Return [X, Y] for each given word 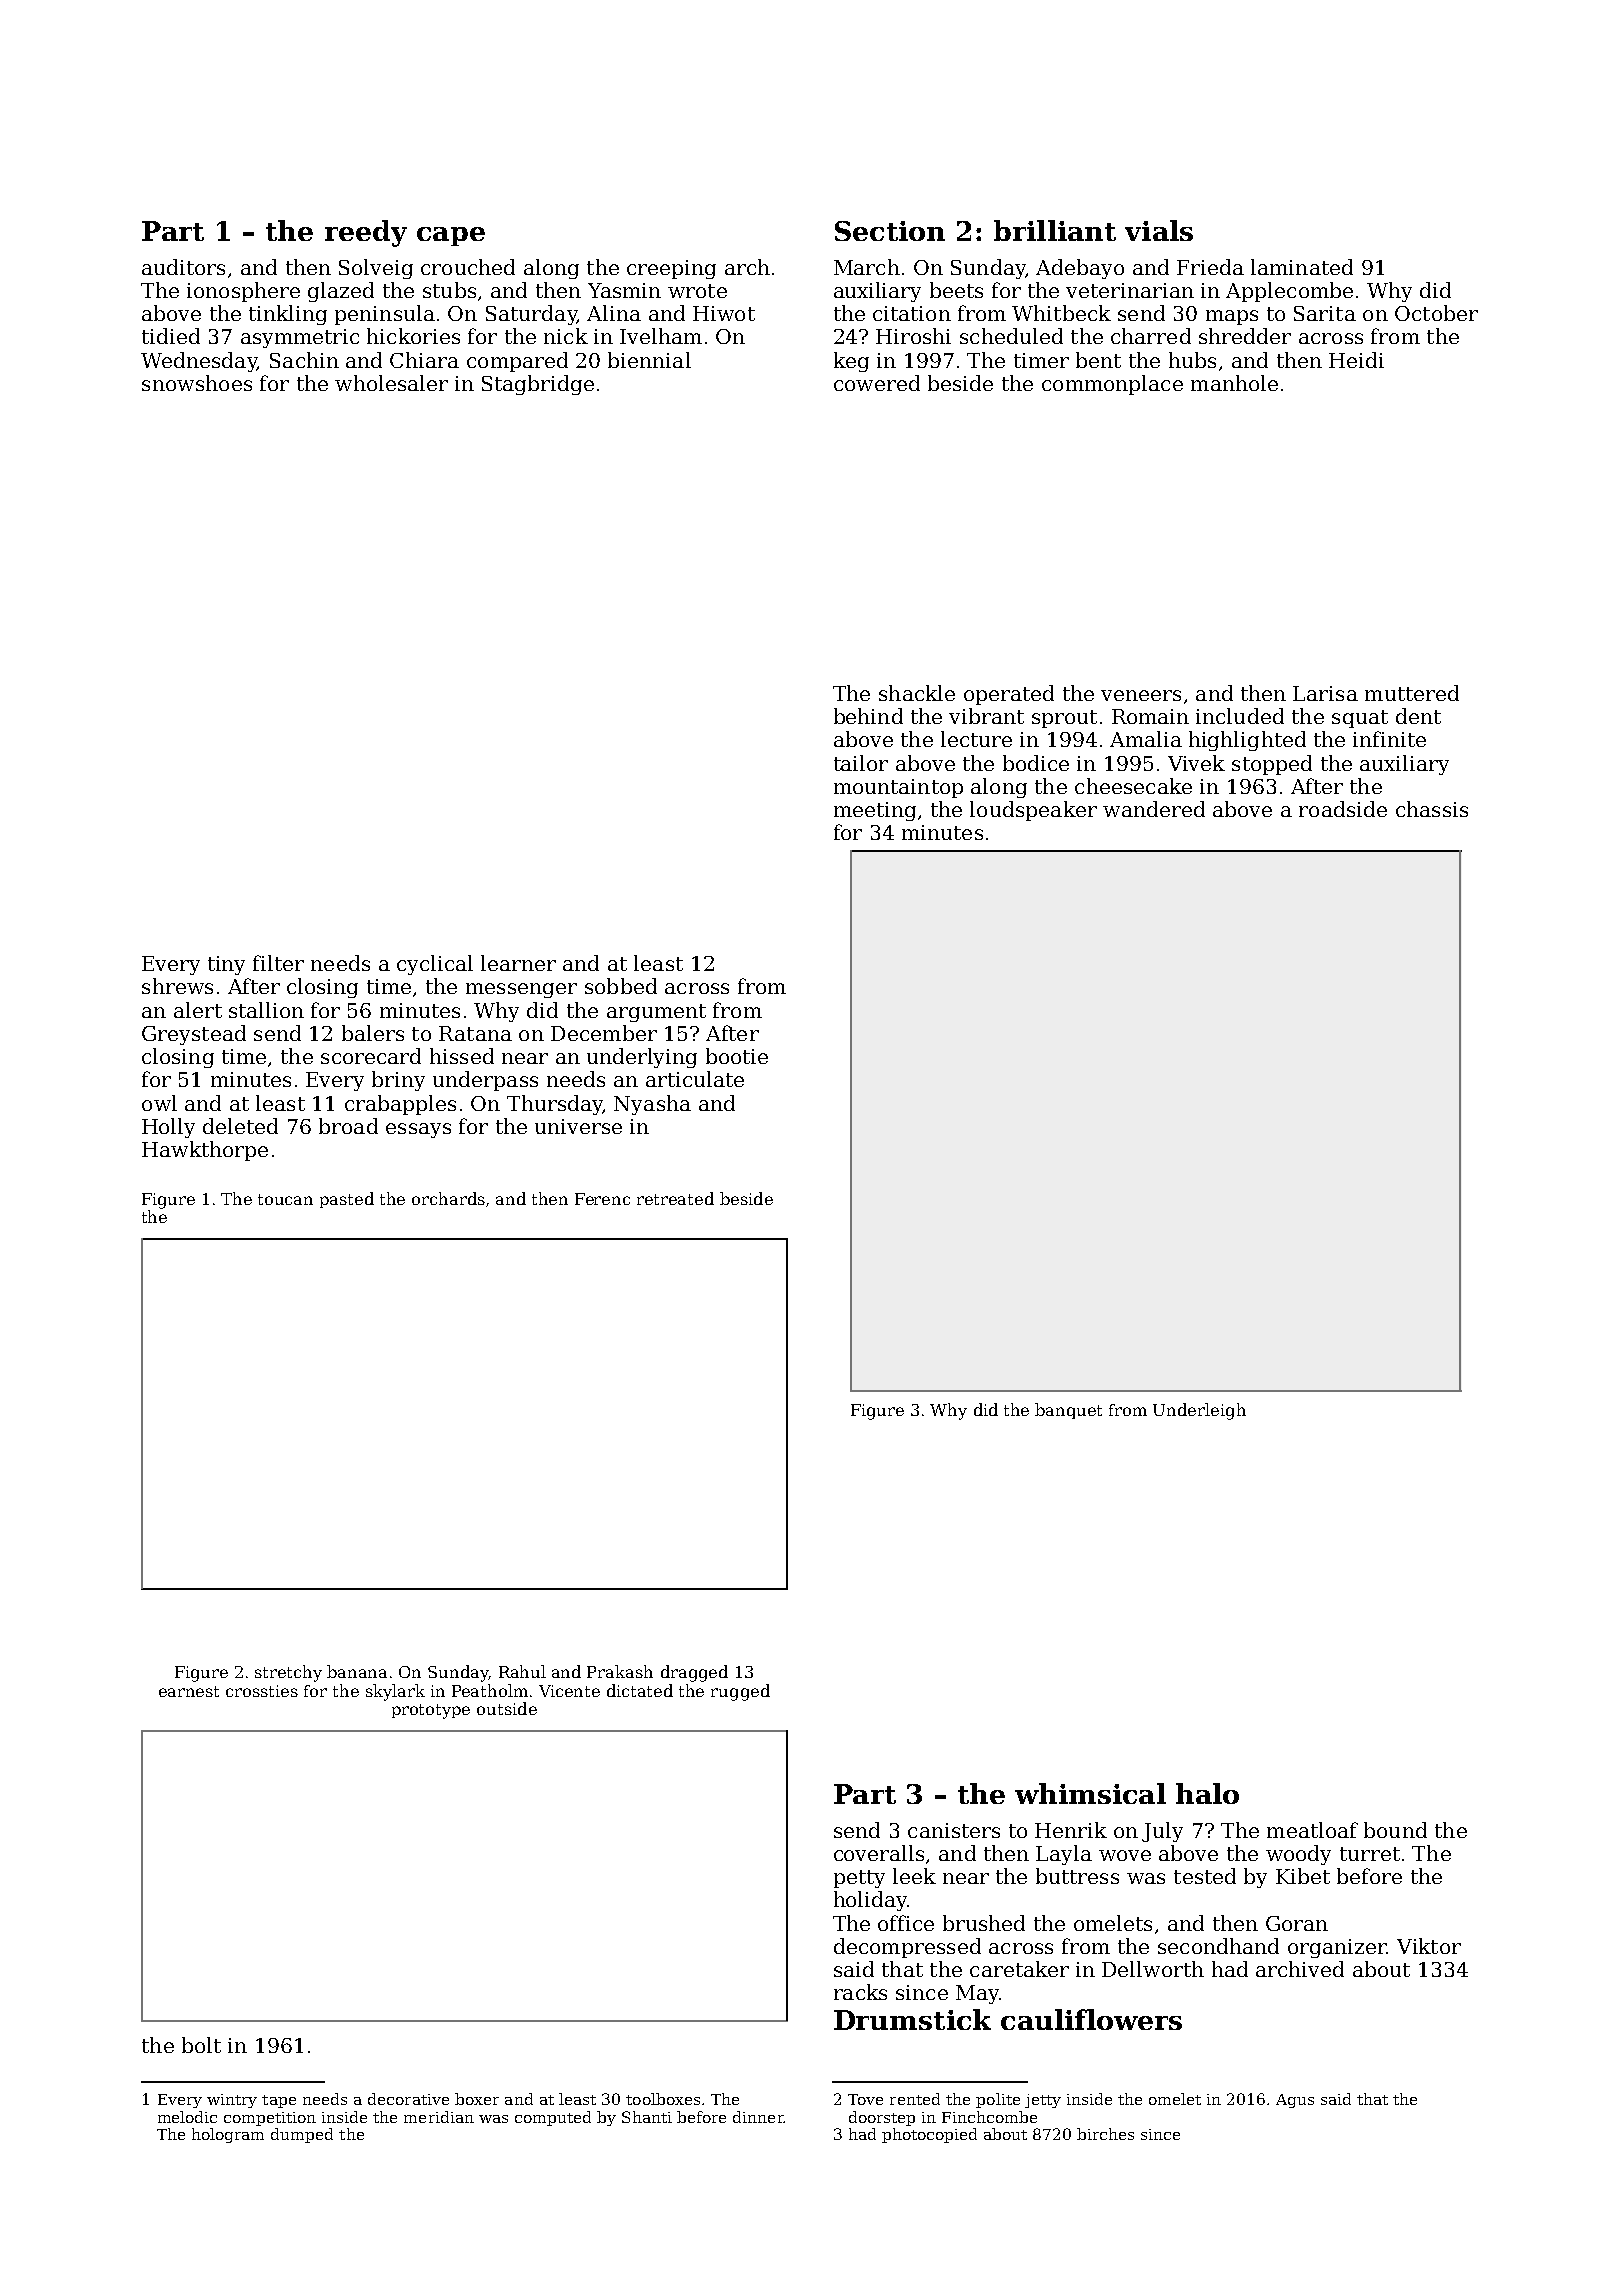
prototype [431, 1711]
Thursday [555, 1105]
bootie [737, 1056]
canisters [954, 1830]
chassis [1432, 809]
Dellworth [1153, 1969]
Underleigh [1199, 1411]
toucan [285, 1199]
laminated [1302, 267]
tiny [226, 965]
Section [890, 231]
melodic [187, 2117]
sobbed [621, 986]
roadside [1343, 809]
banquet [1068, 1411]
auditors [183, 267]
